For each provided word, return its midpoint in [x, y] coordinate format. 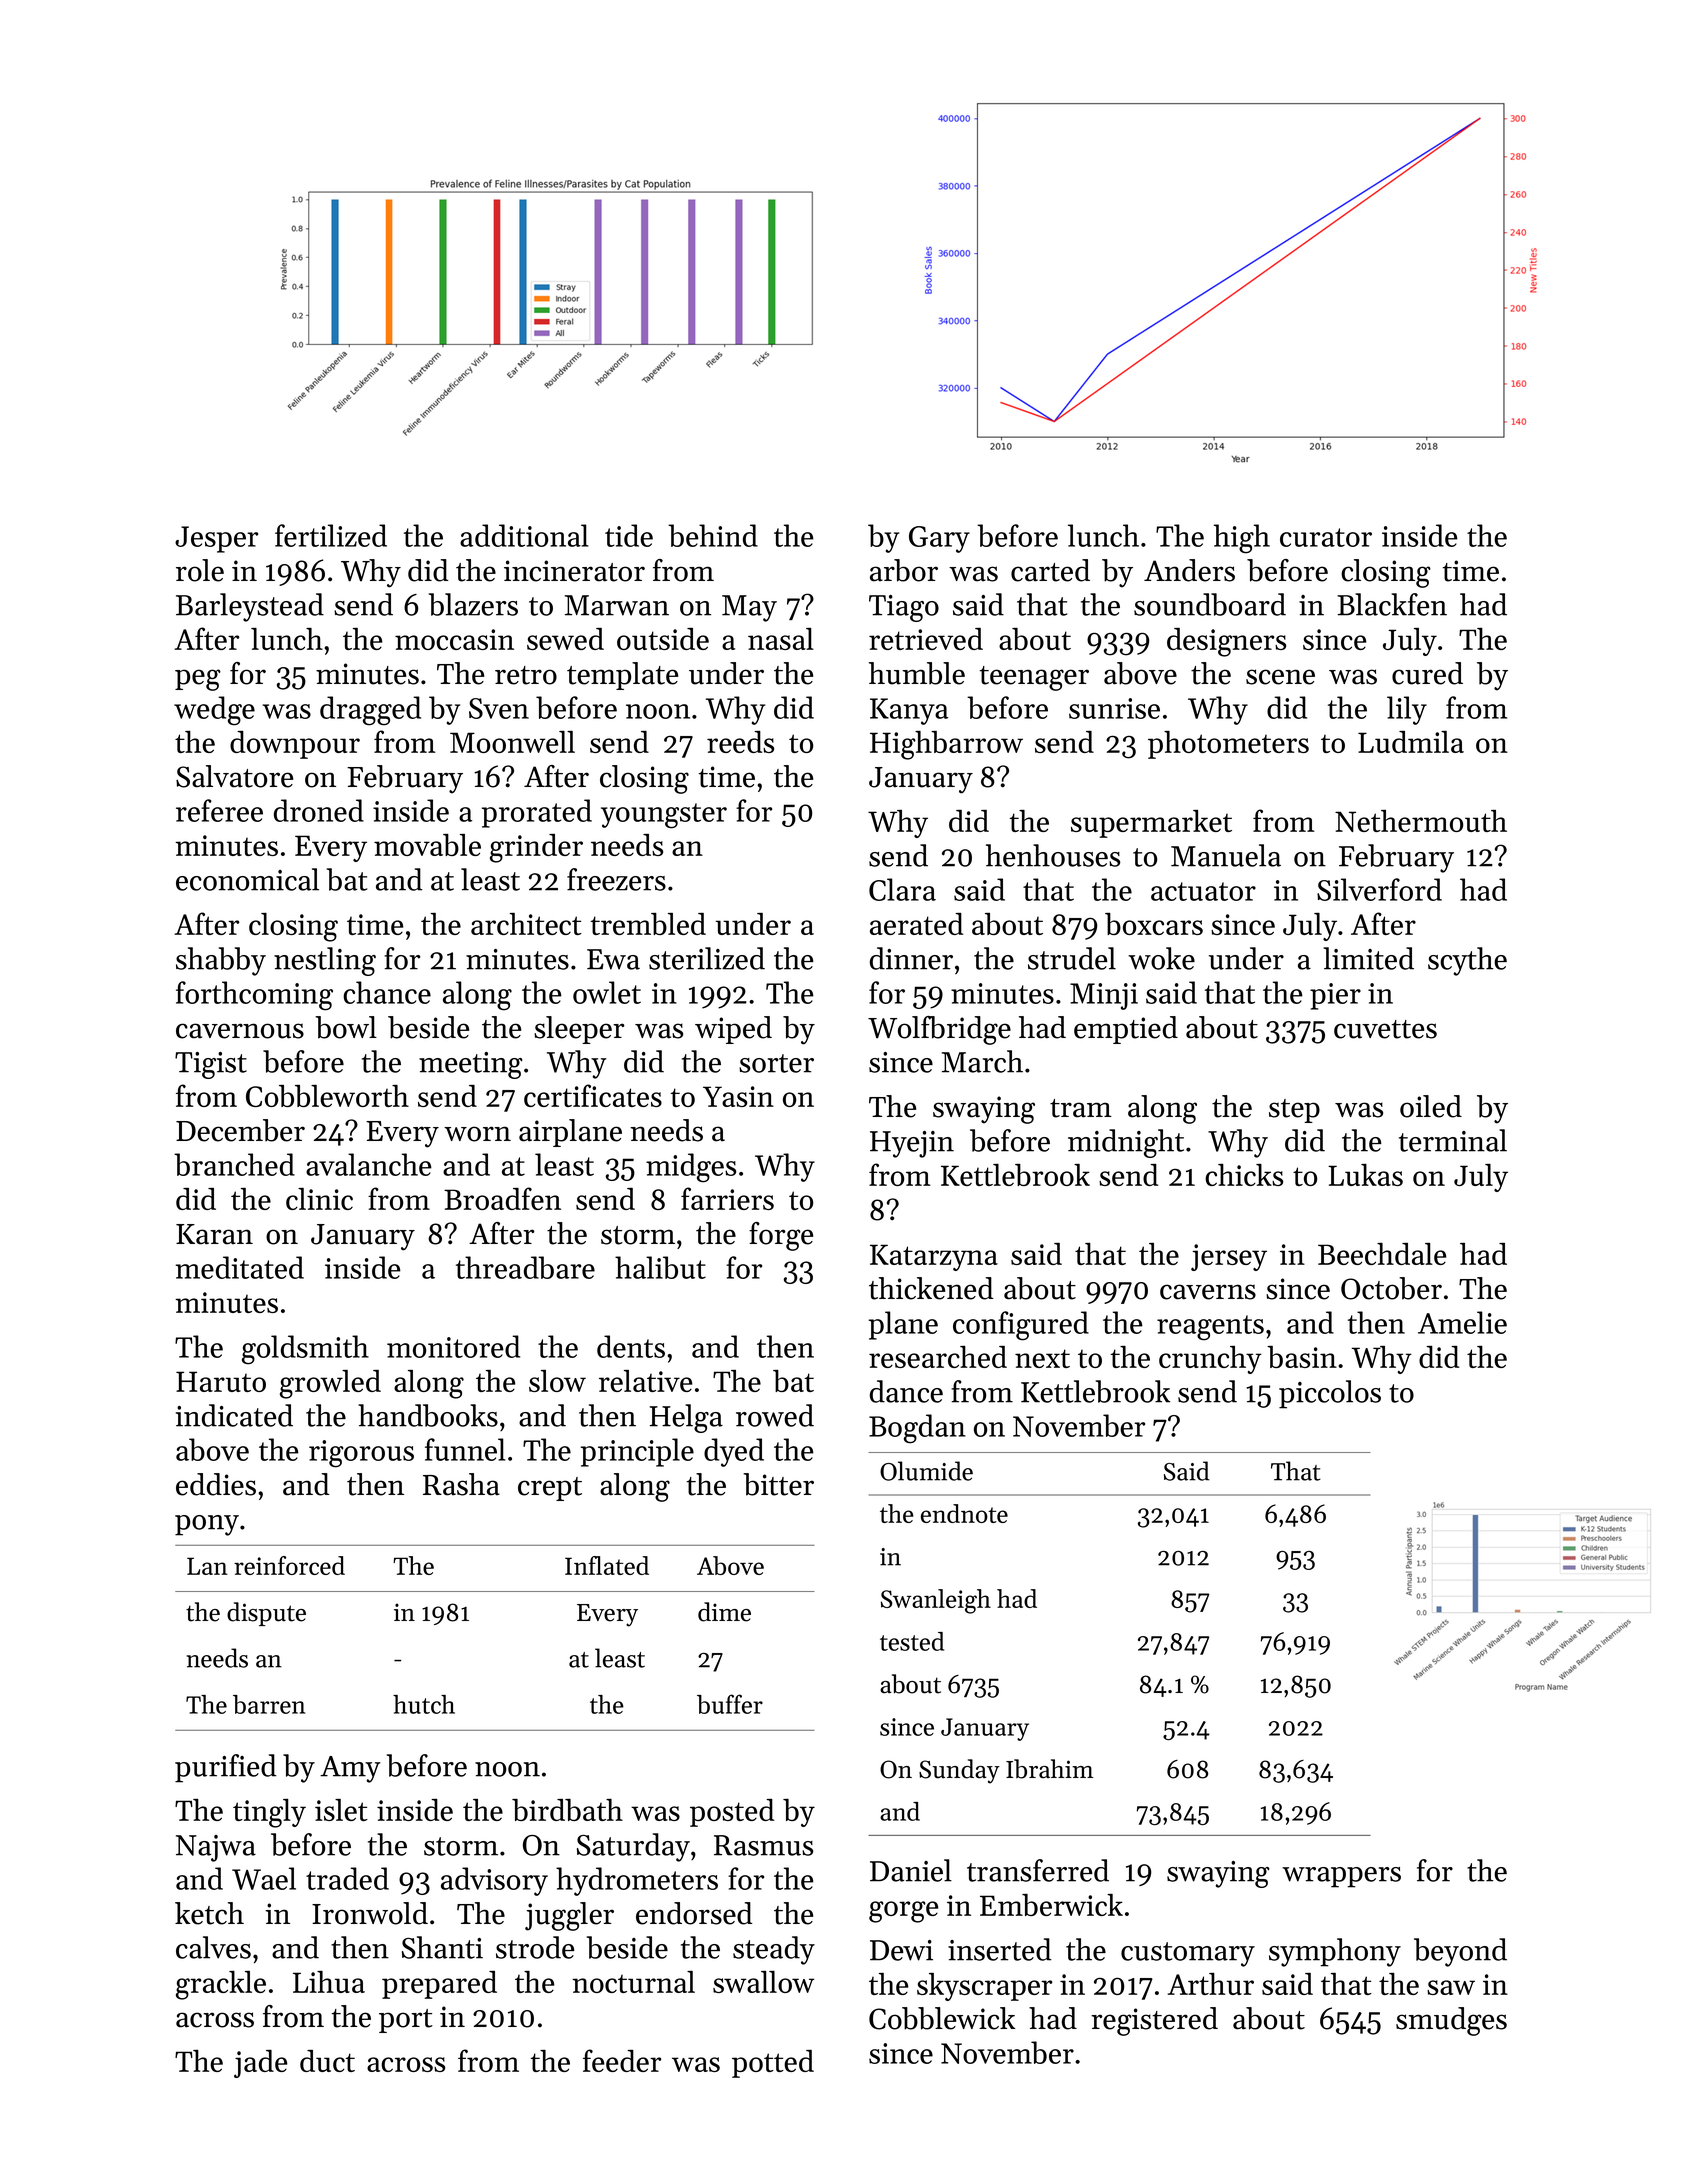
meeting [470, 1065]
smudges [1451, 2021]
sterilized [707, 958]
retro [526, 675]
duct [327, 2061]
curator [1326, 537]
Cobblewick [942, 2018]
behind [713, 535]
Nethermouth [1421, 821]
